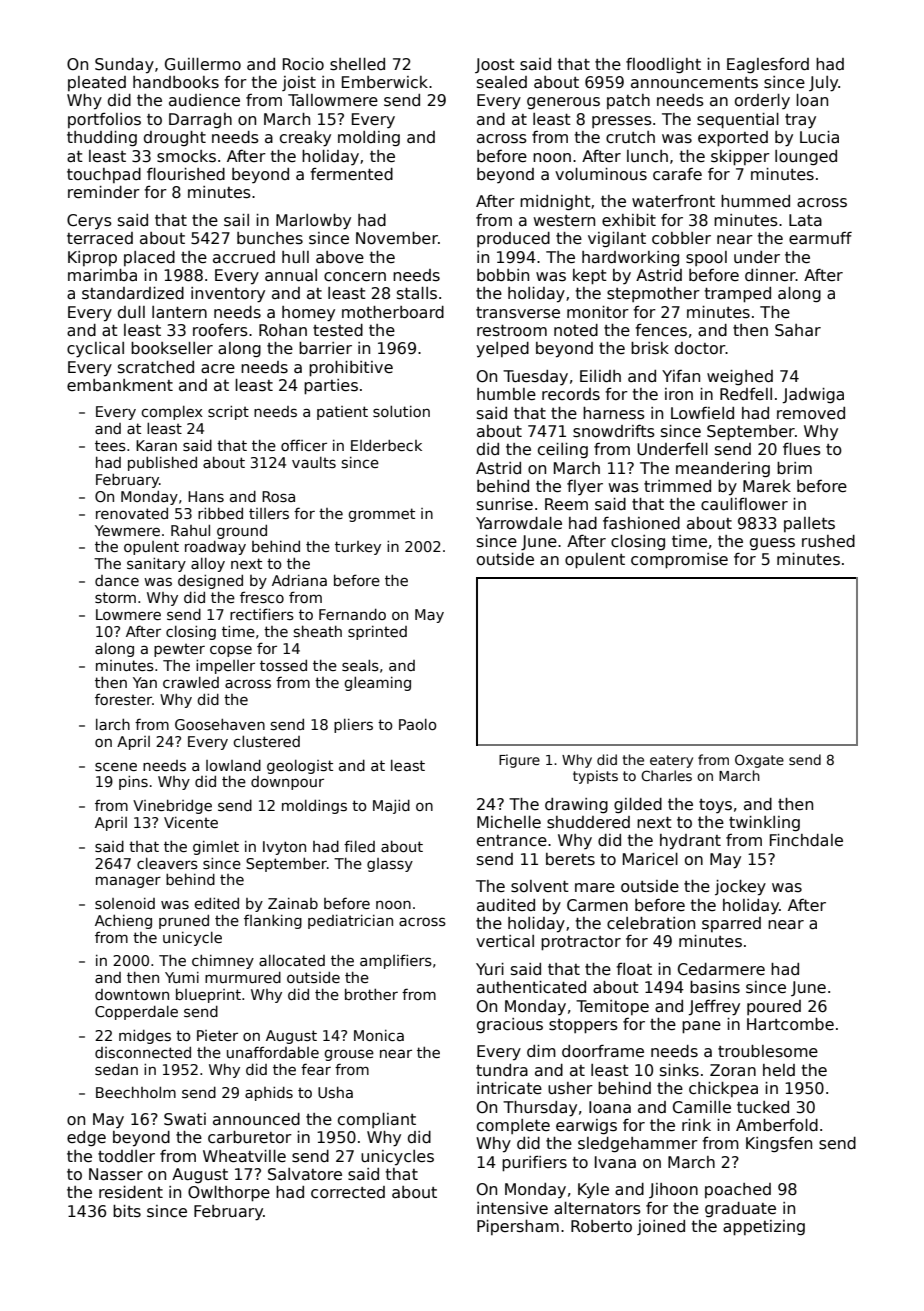  I want to click on compromise, so click(679, 561).
